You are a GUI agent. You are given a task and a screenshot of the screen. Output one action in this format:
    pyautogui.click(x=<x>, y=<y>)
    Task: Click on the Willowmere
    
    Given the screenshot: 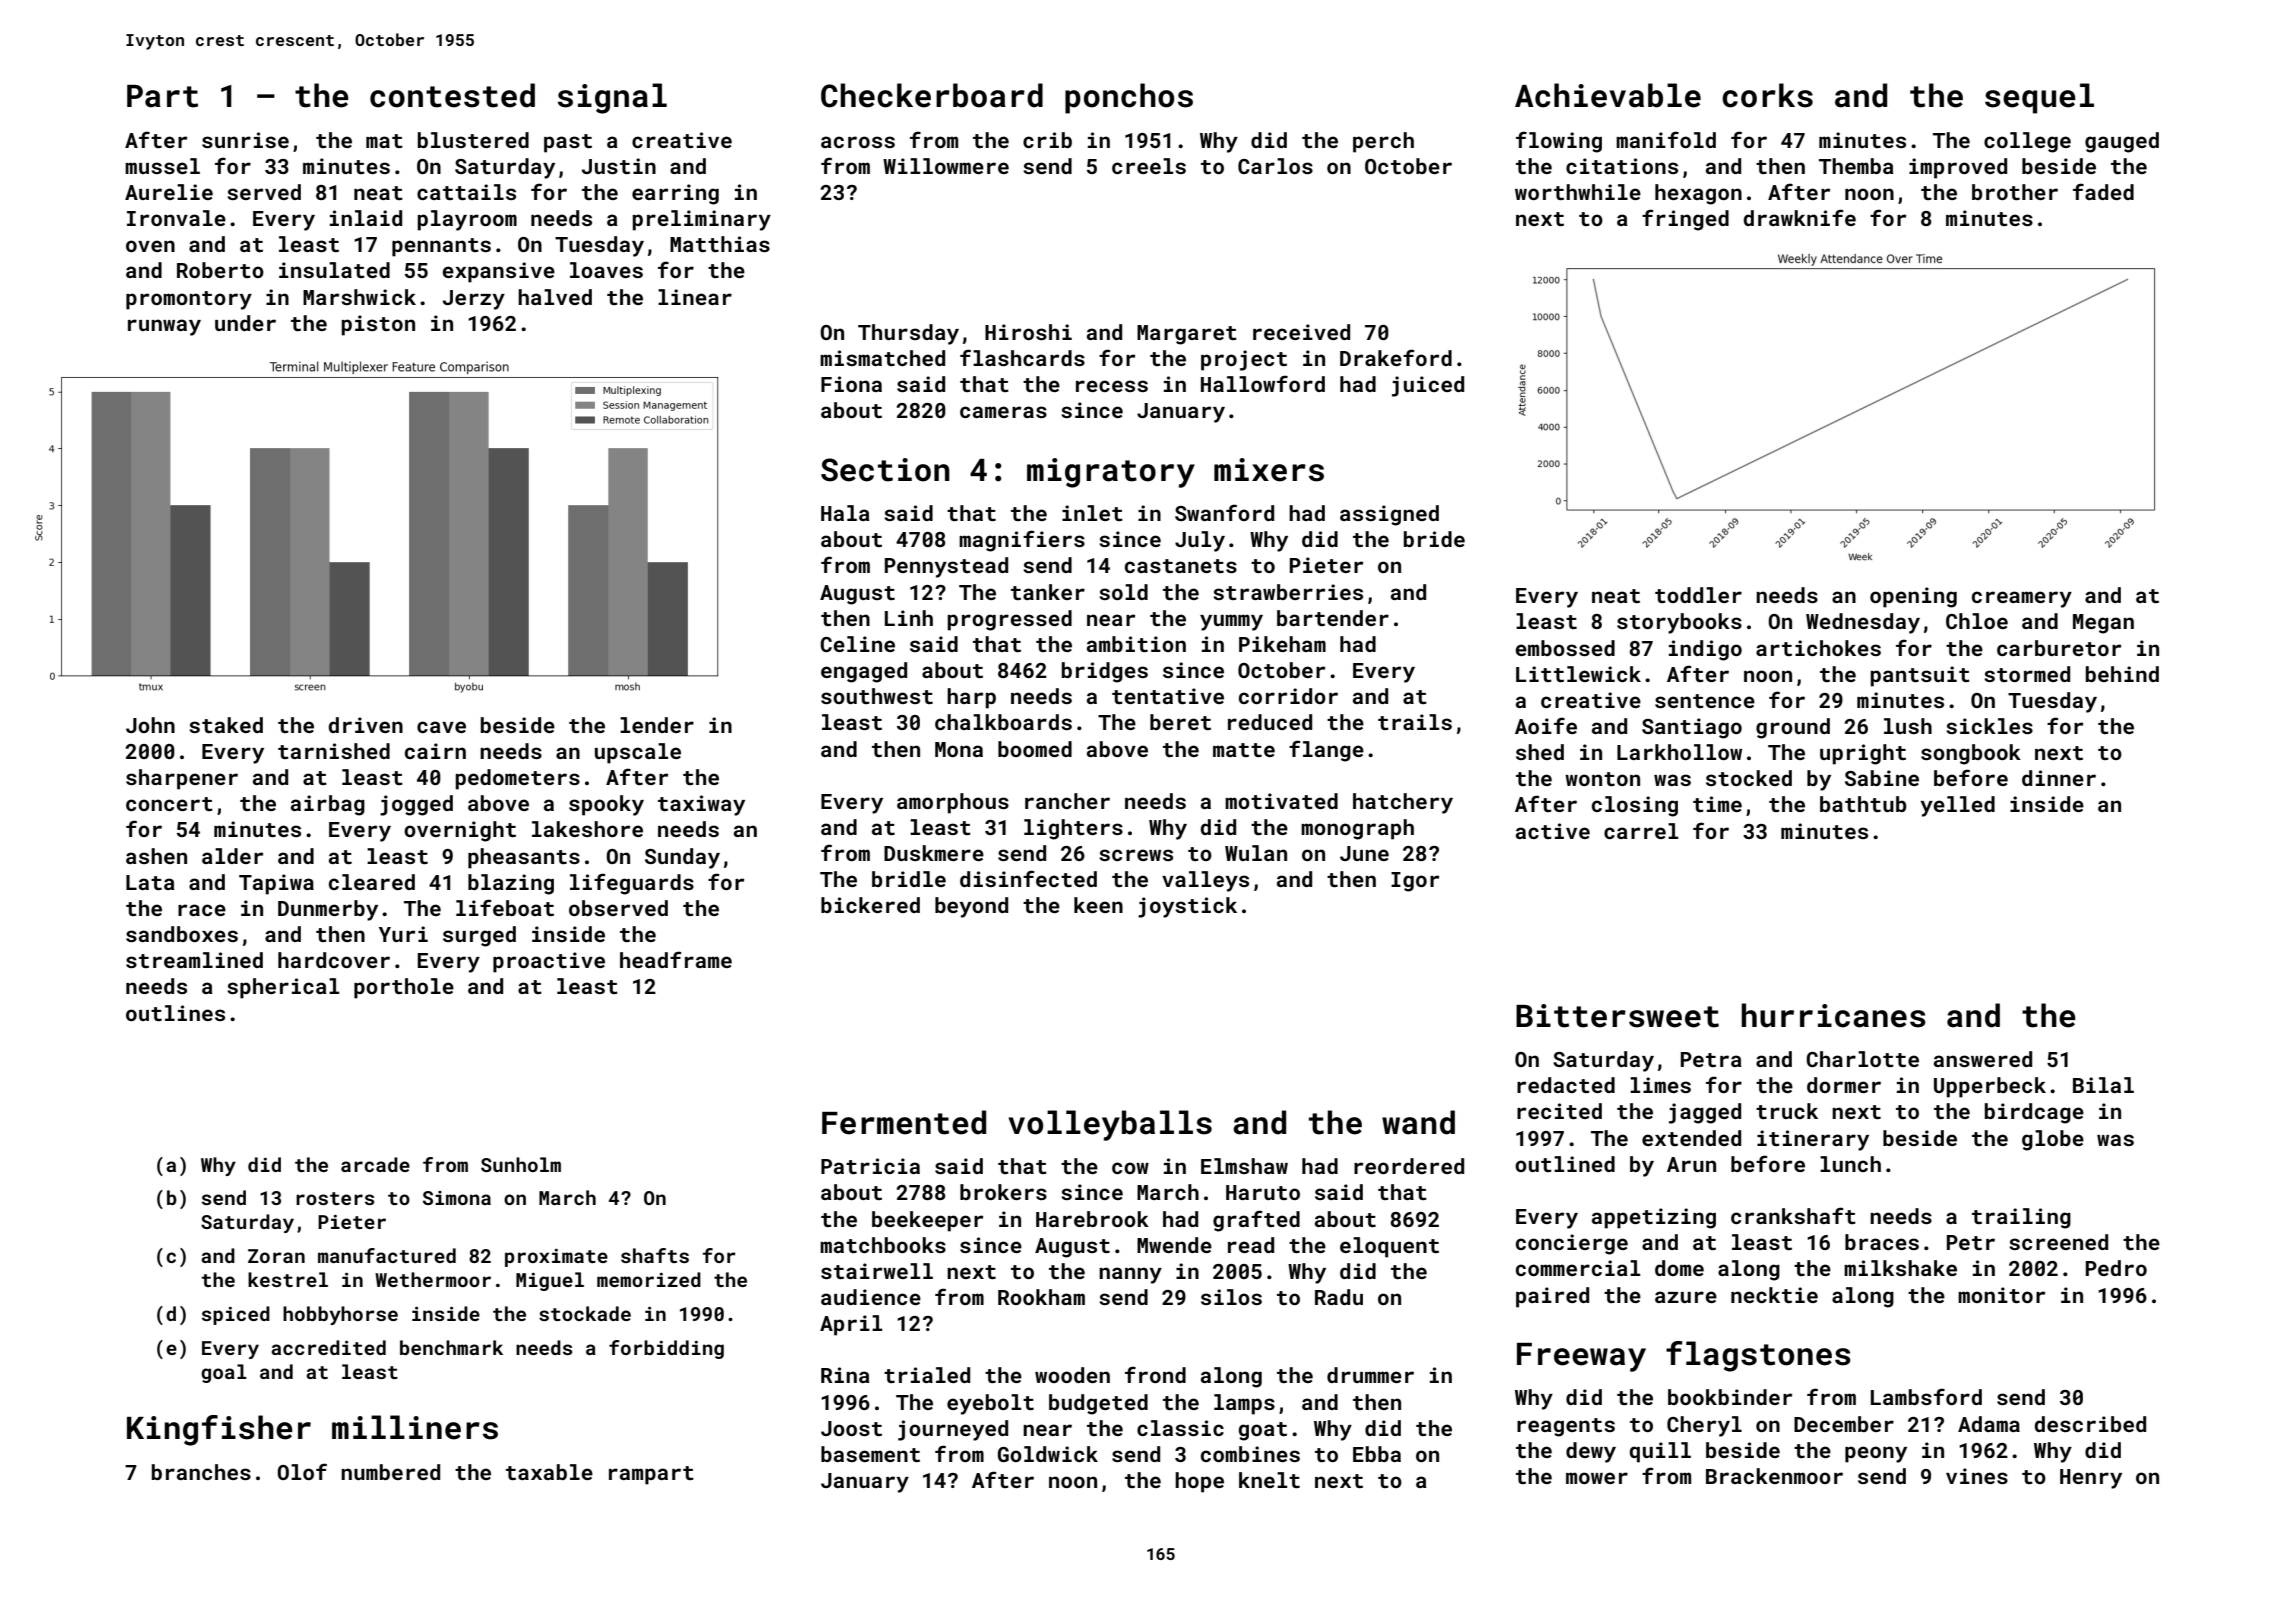 What is the action you would take?
    pyautogui.click(x=946, y=166)
